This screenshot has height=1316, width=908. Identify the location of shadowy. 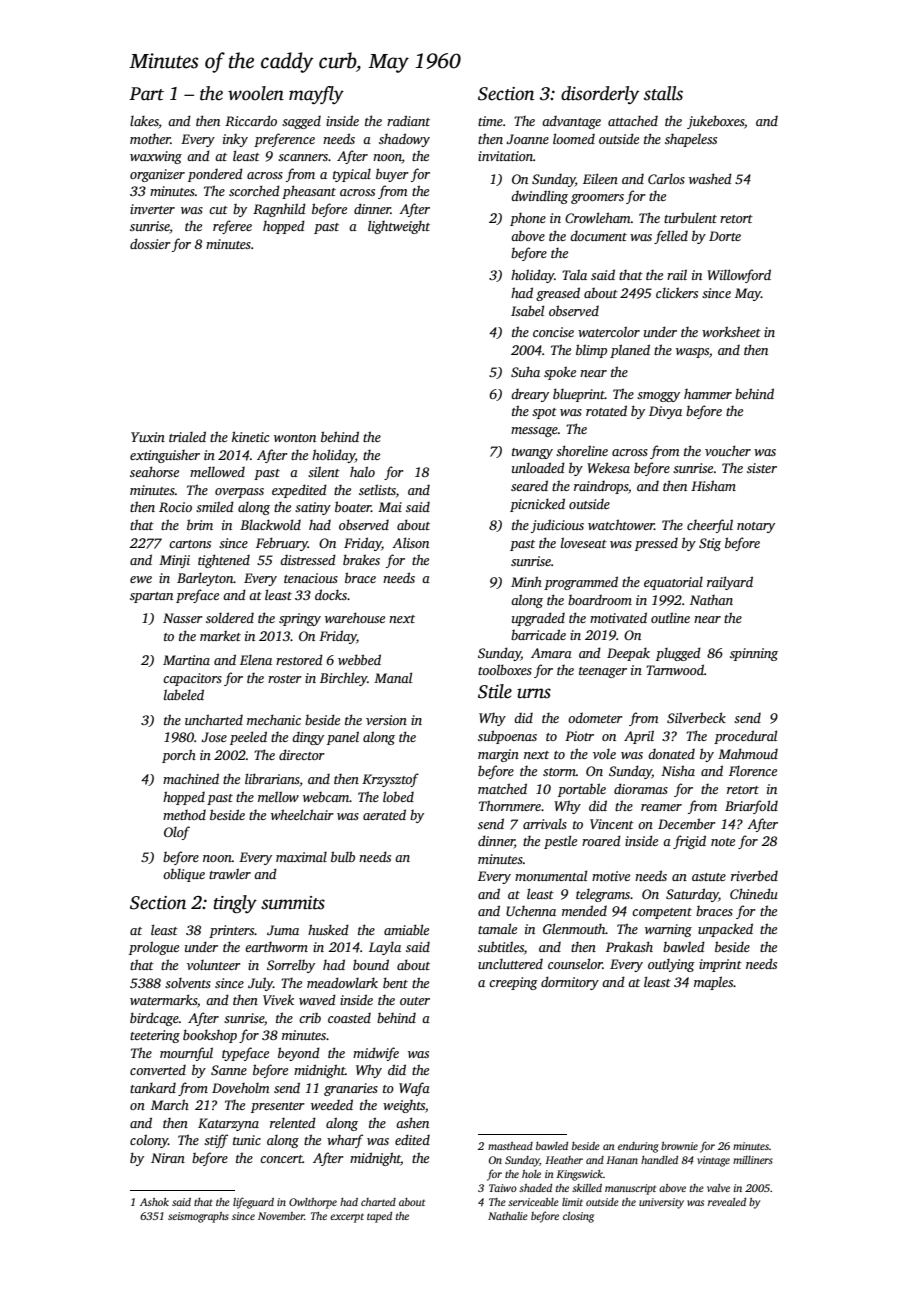
(404, 140).
